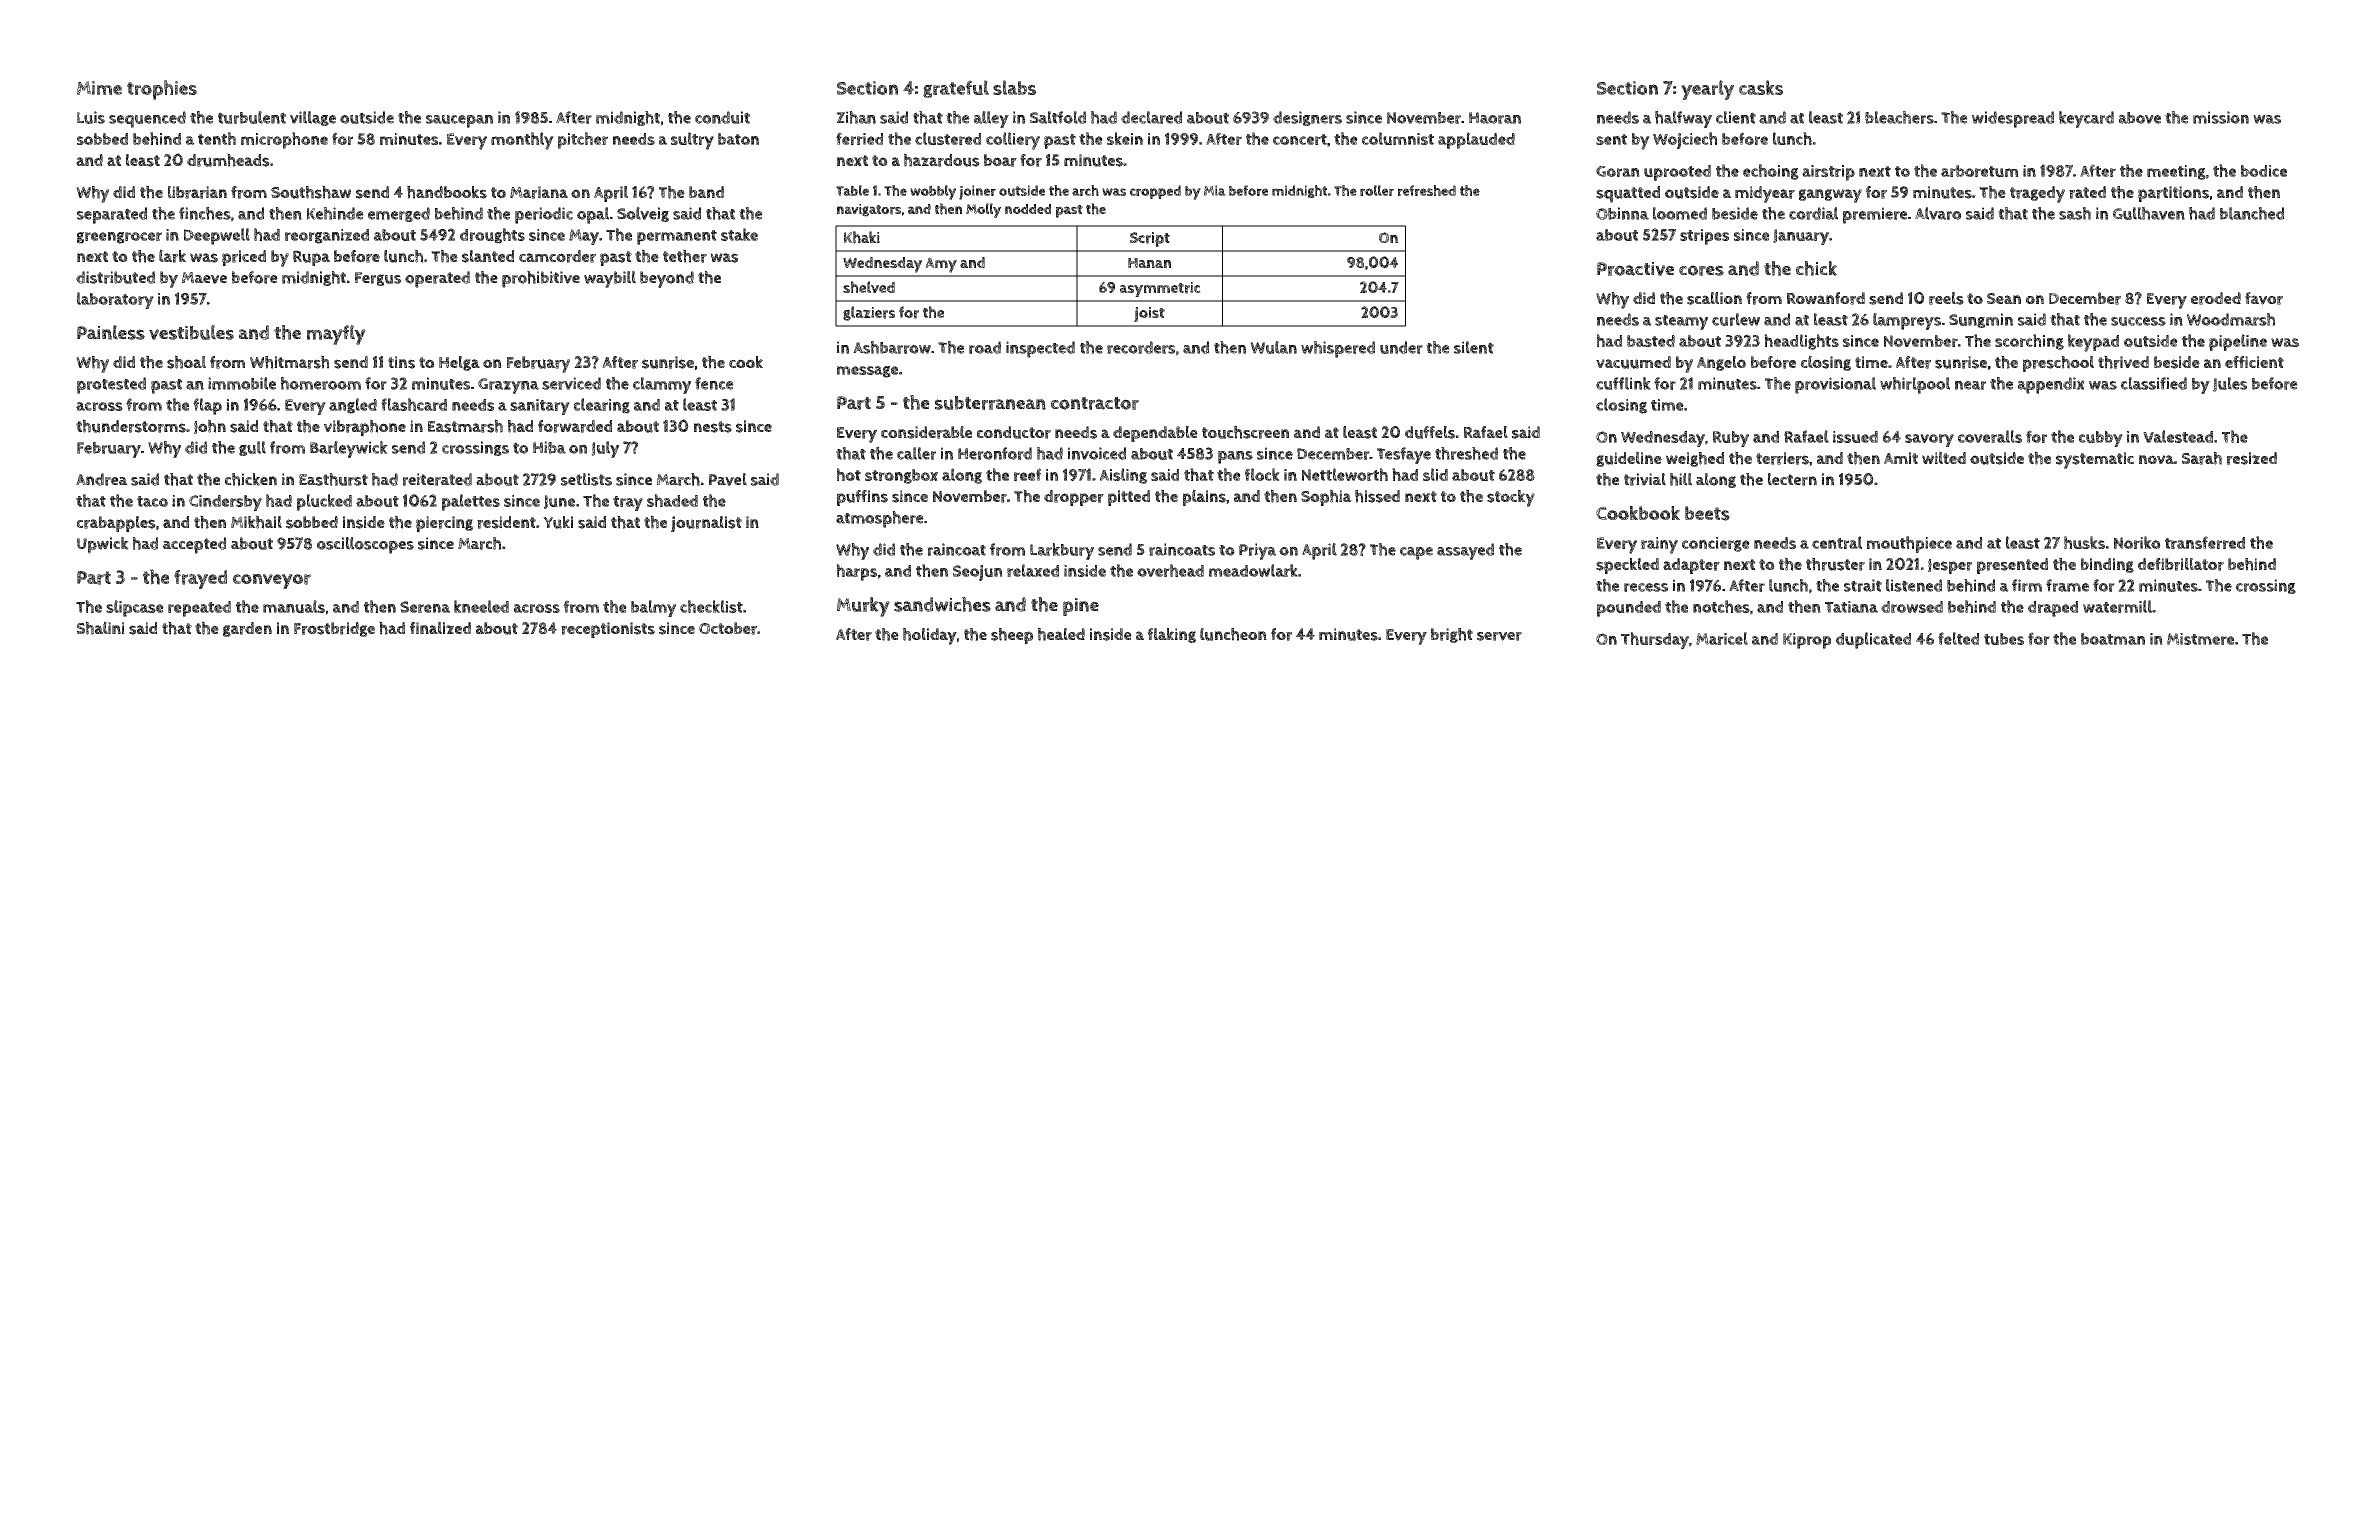 Image resolution: width=2380 pixels, height=1540 pixels. Describe the element at coordinates (1714, 298) in the screenshot. I see `scallion` at that location.
